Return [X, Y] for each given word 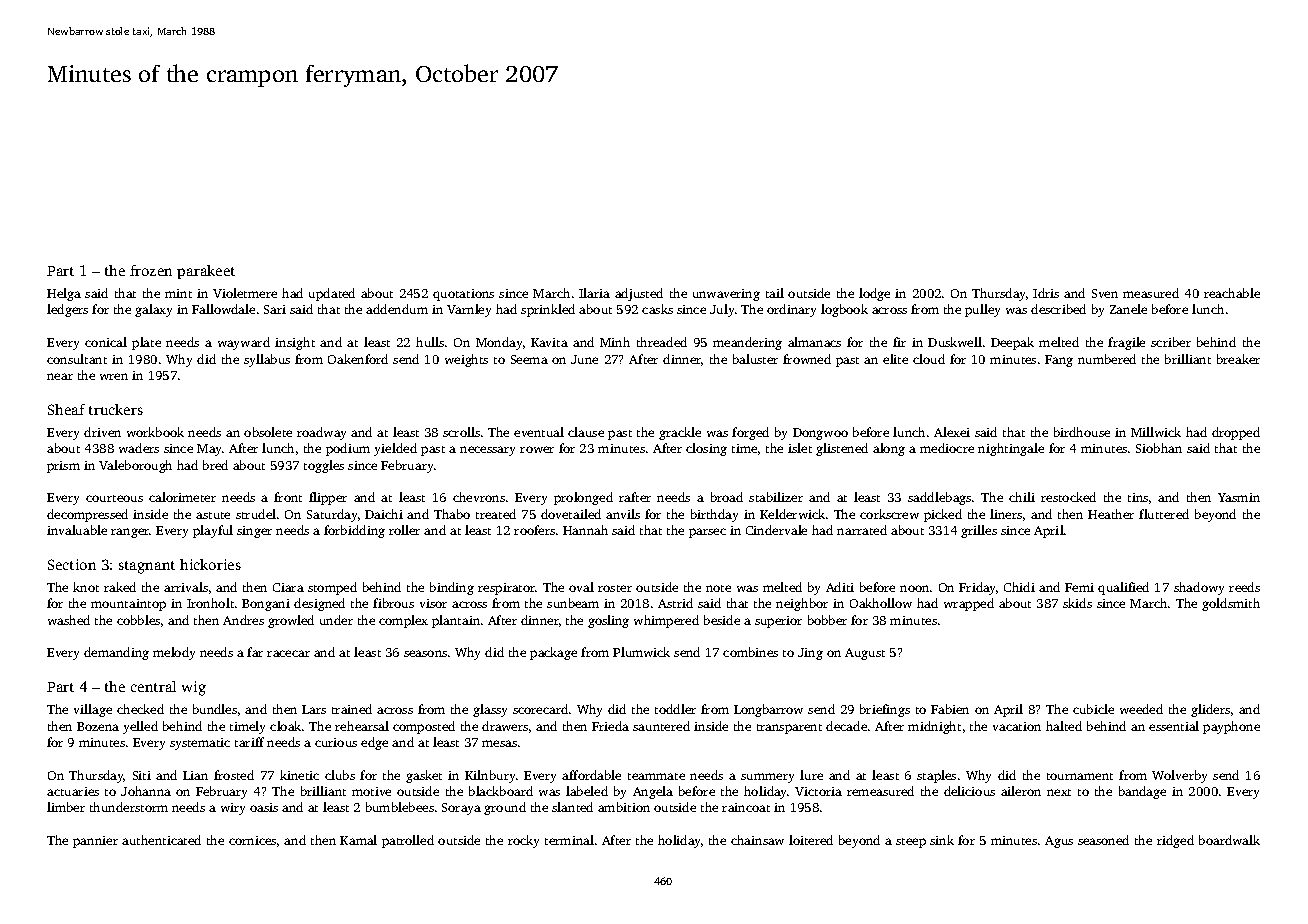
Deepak [1012, 343]
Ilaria [594, 293]
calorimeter [182, 497]
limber [66, 807]
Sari [275, 309]
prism [63, 467]
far [255, 652]
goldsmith [1231, 604]
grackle [680, 433]
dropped [1236, 433]
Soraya [461, 809]
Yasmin [1239, 497]
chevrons [479, 497]
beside [722, 620]
